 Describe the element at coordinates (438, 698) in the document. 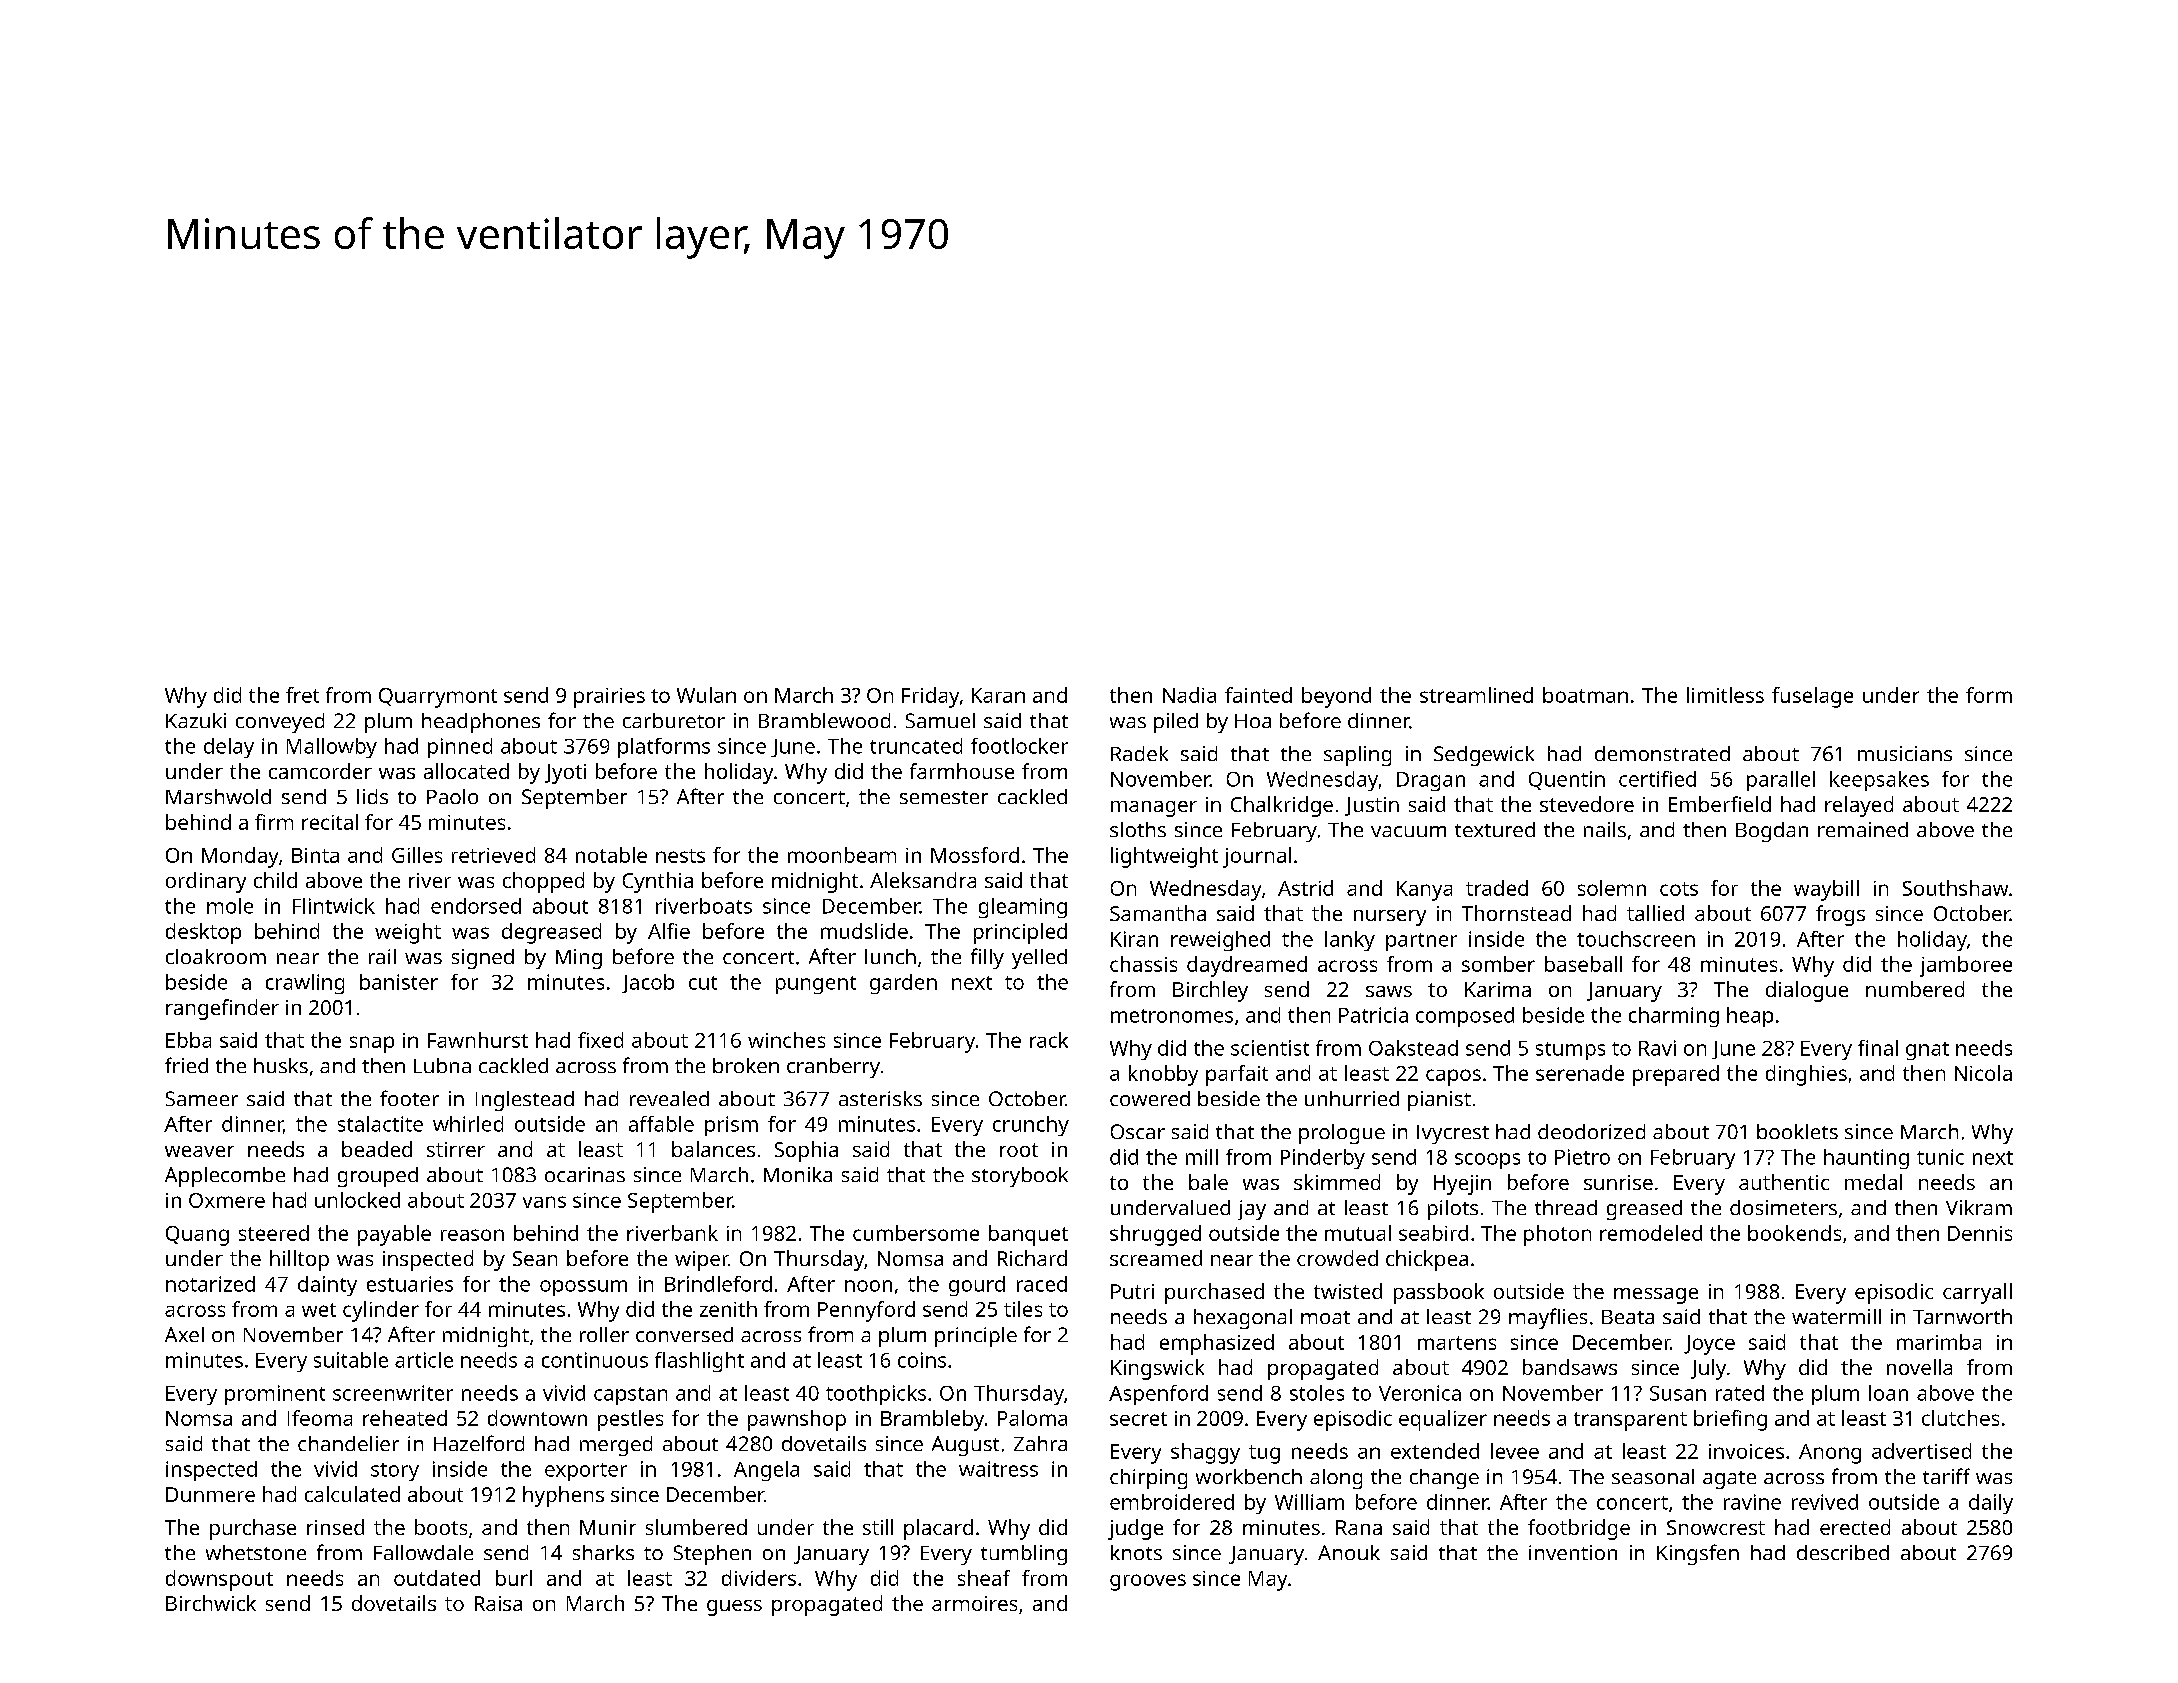

I see `Quarrymont` at that location.
